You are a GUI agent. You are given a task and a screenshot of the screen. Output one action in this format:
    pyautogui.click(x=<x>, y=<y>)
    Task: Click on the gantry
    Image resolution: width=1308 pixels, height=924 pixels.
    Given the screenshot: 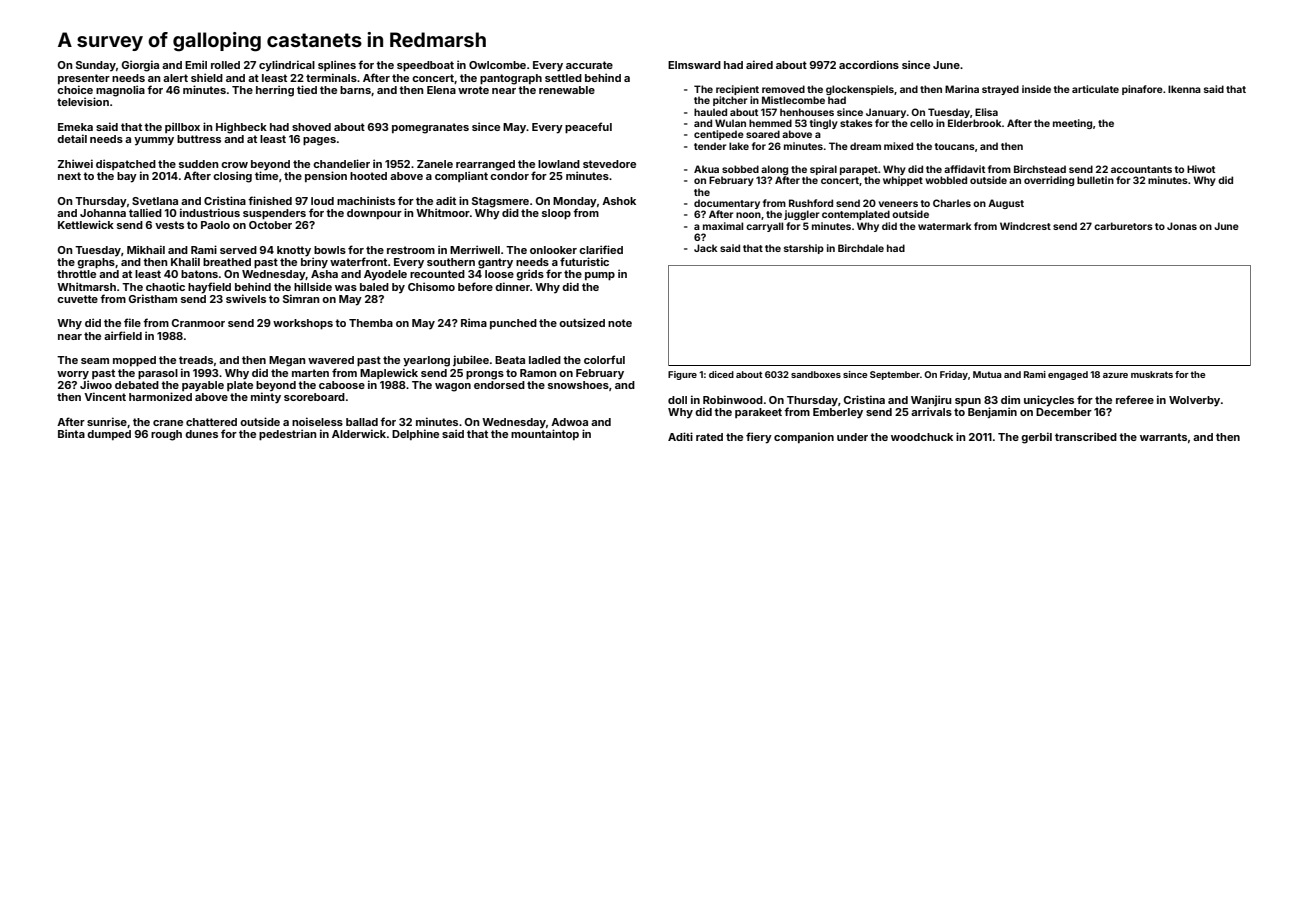 What is the action you would take?
    pyautogui.click(x=495, y=263)
